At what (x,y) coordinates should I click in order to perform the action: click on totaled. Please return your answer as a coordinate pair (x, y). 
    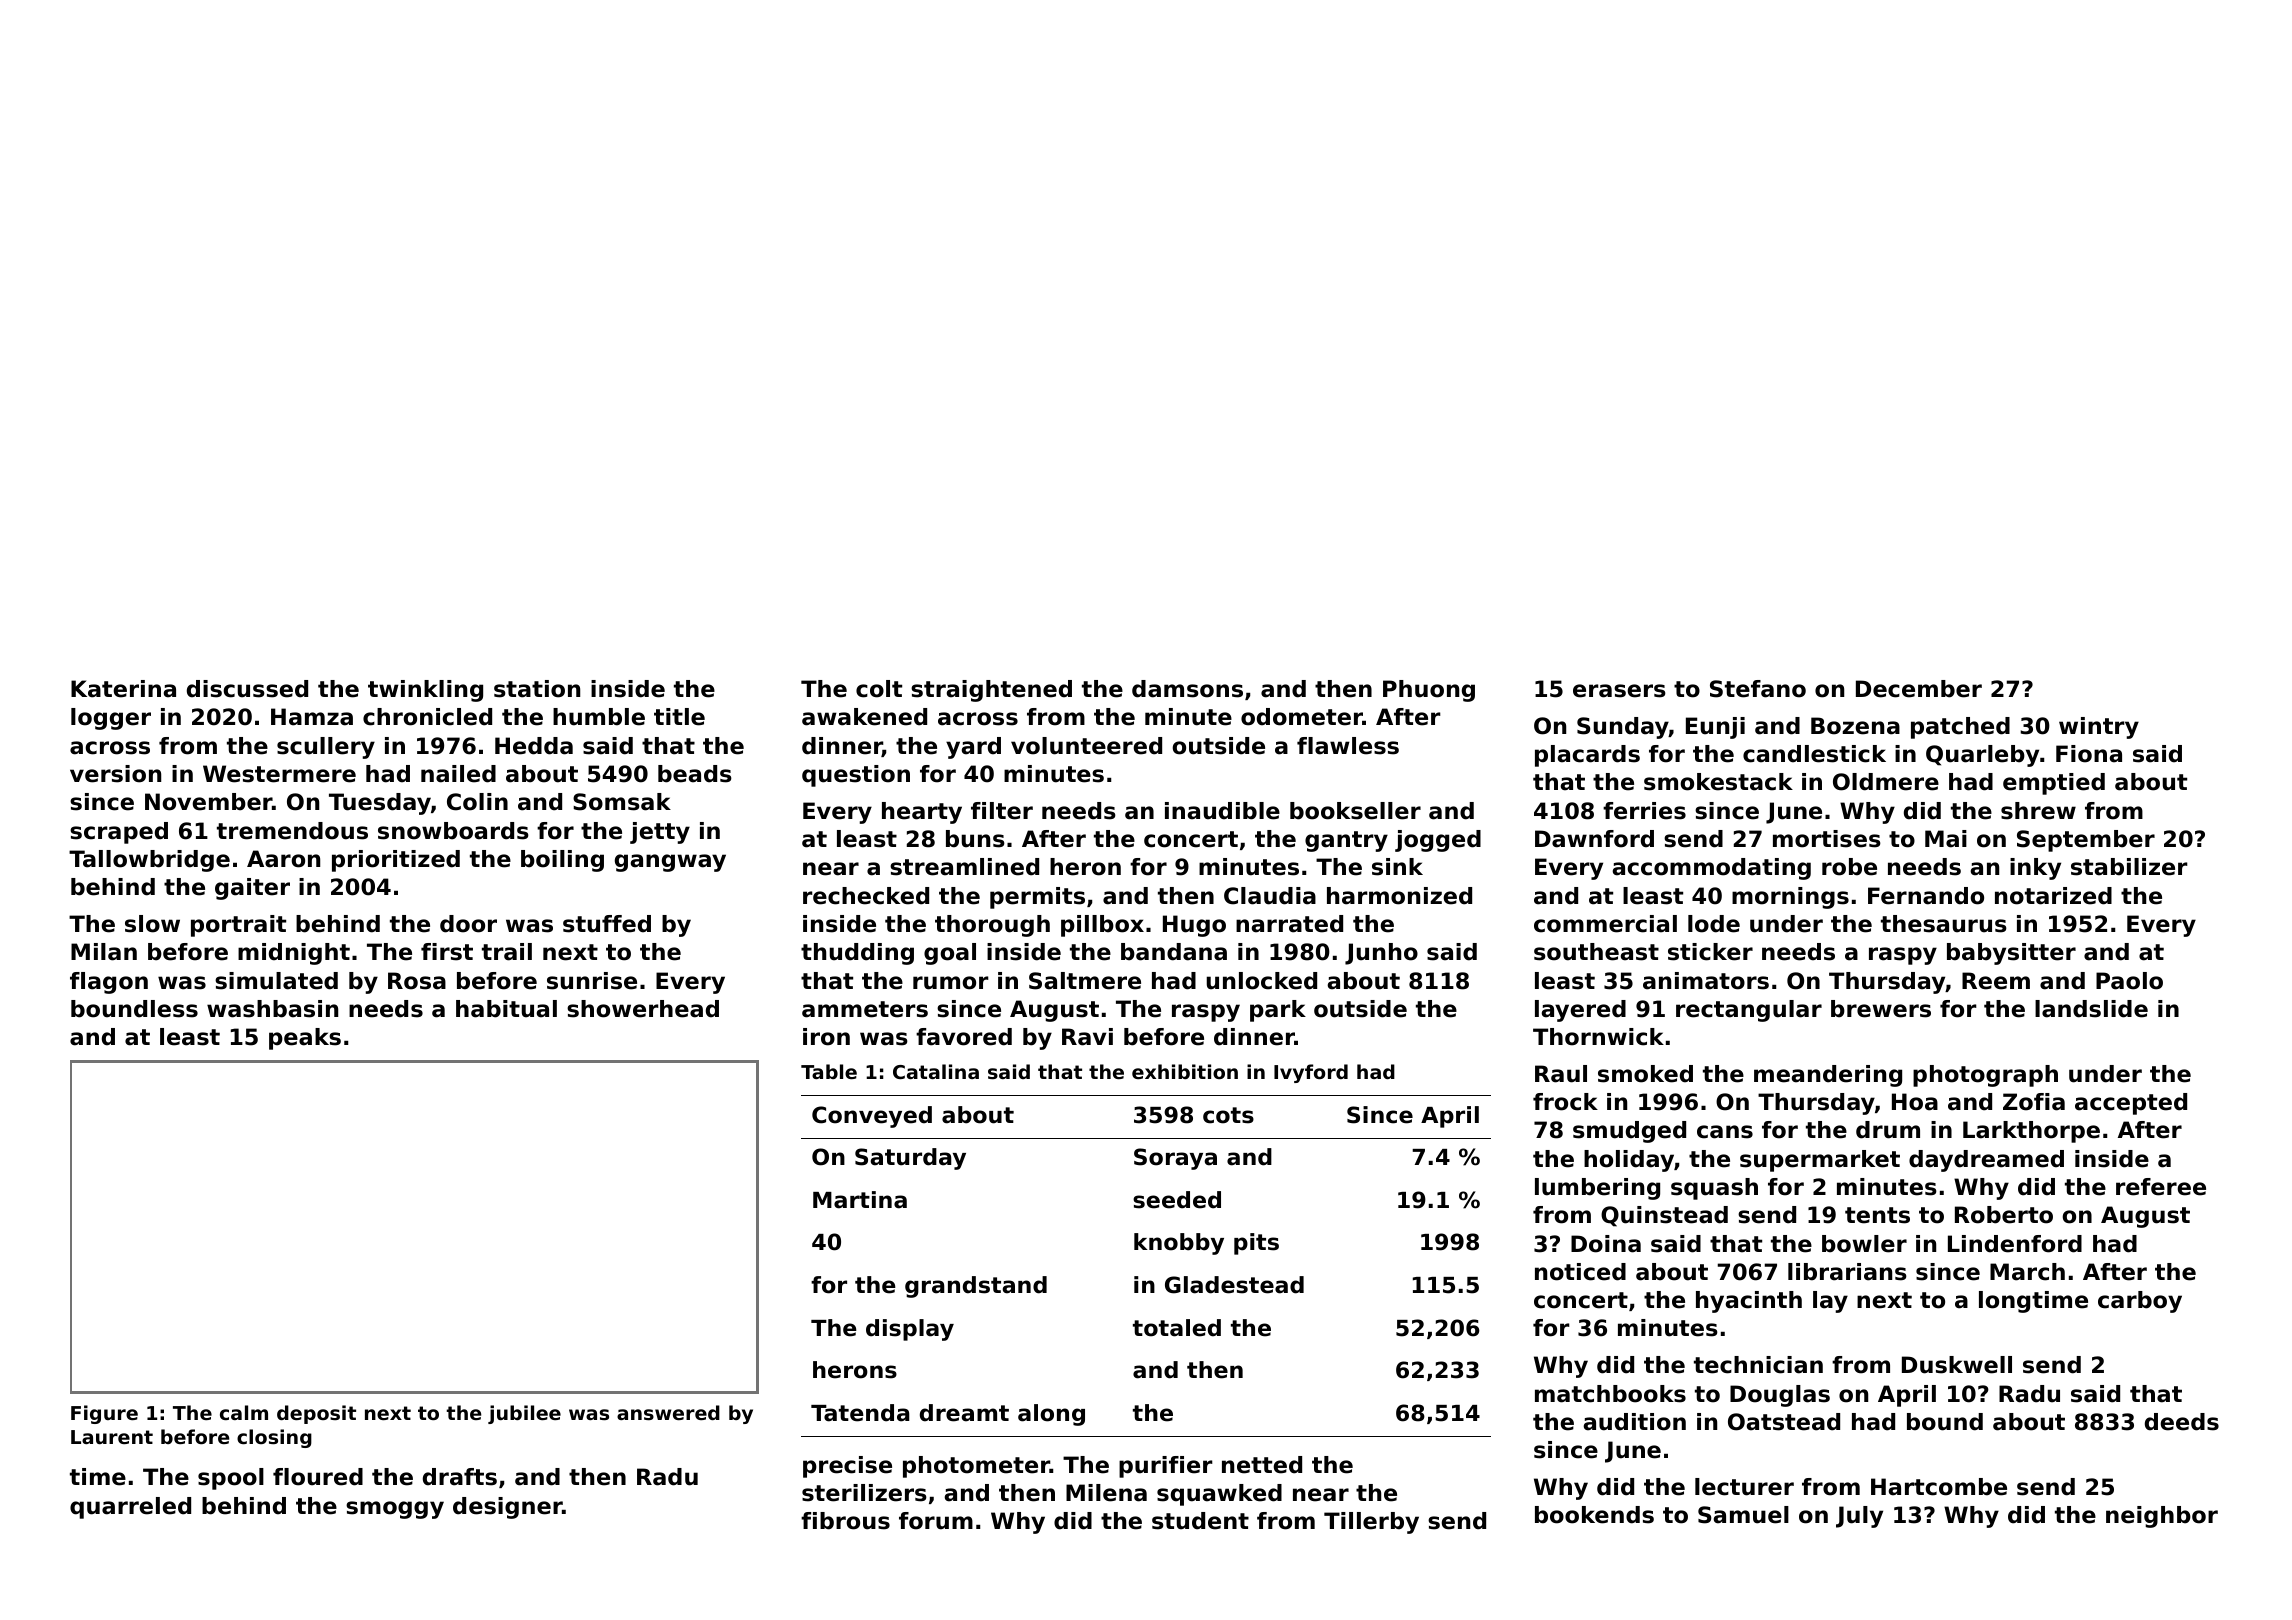
    Looking at the image, I should click on (1177, 1328).
